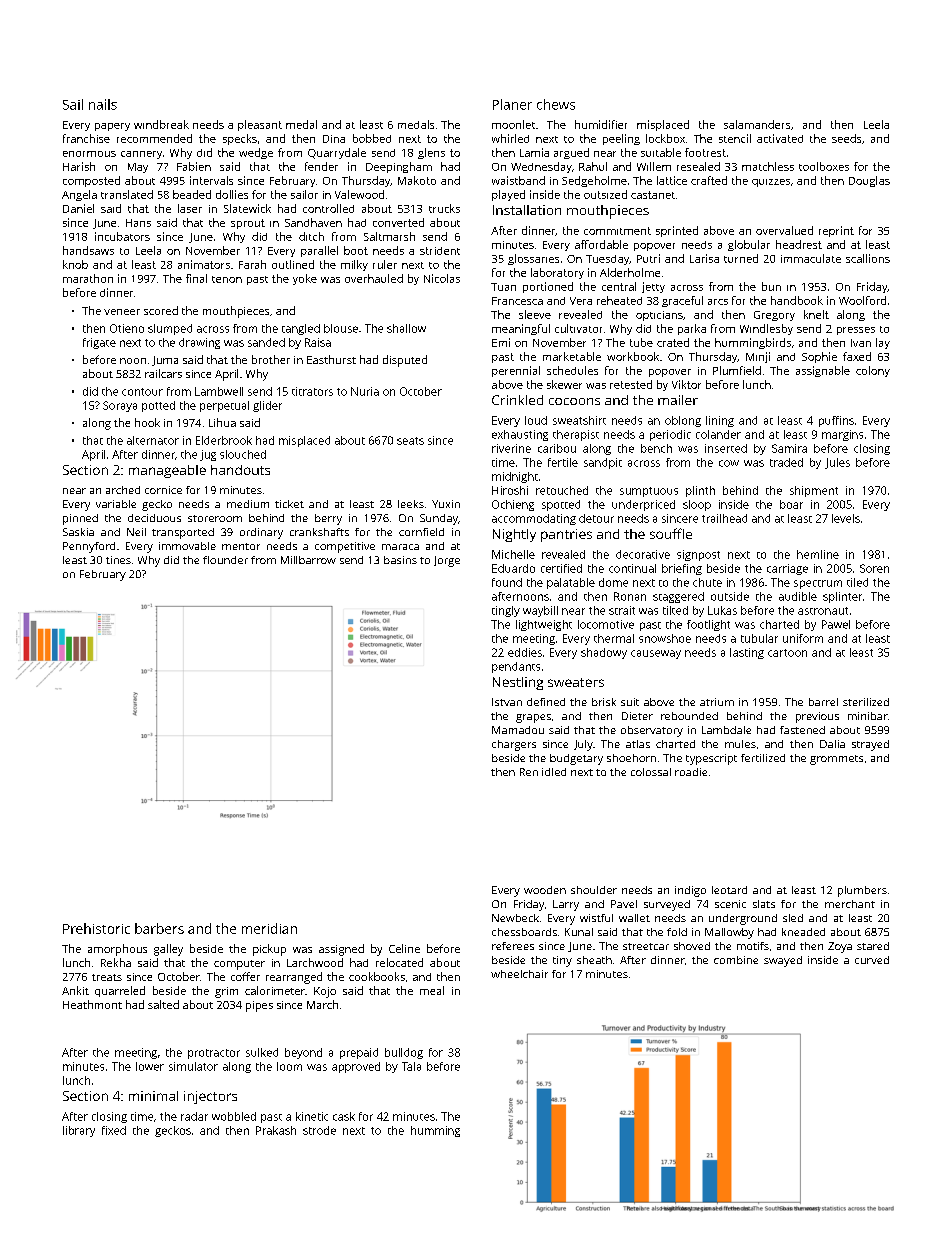 The image size is (952, 1233). Describe the element at coordinates (512, 104) in the document. I see `Planer` at that location.
